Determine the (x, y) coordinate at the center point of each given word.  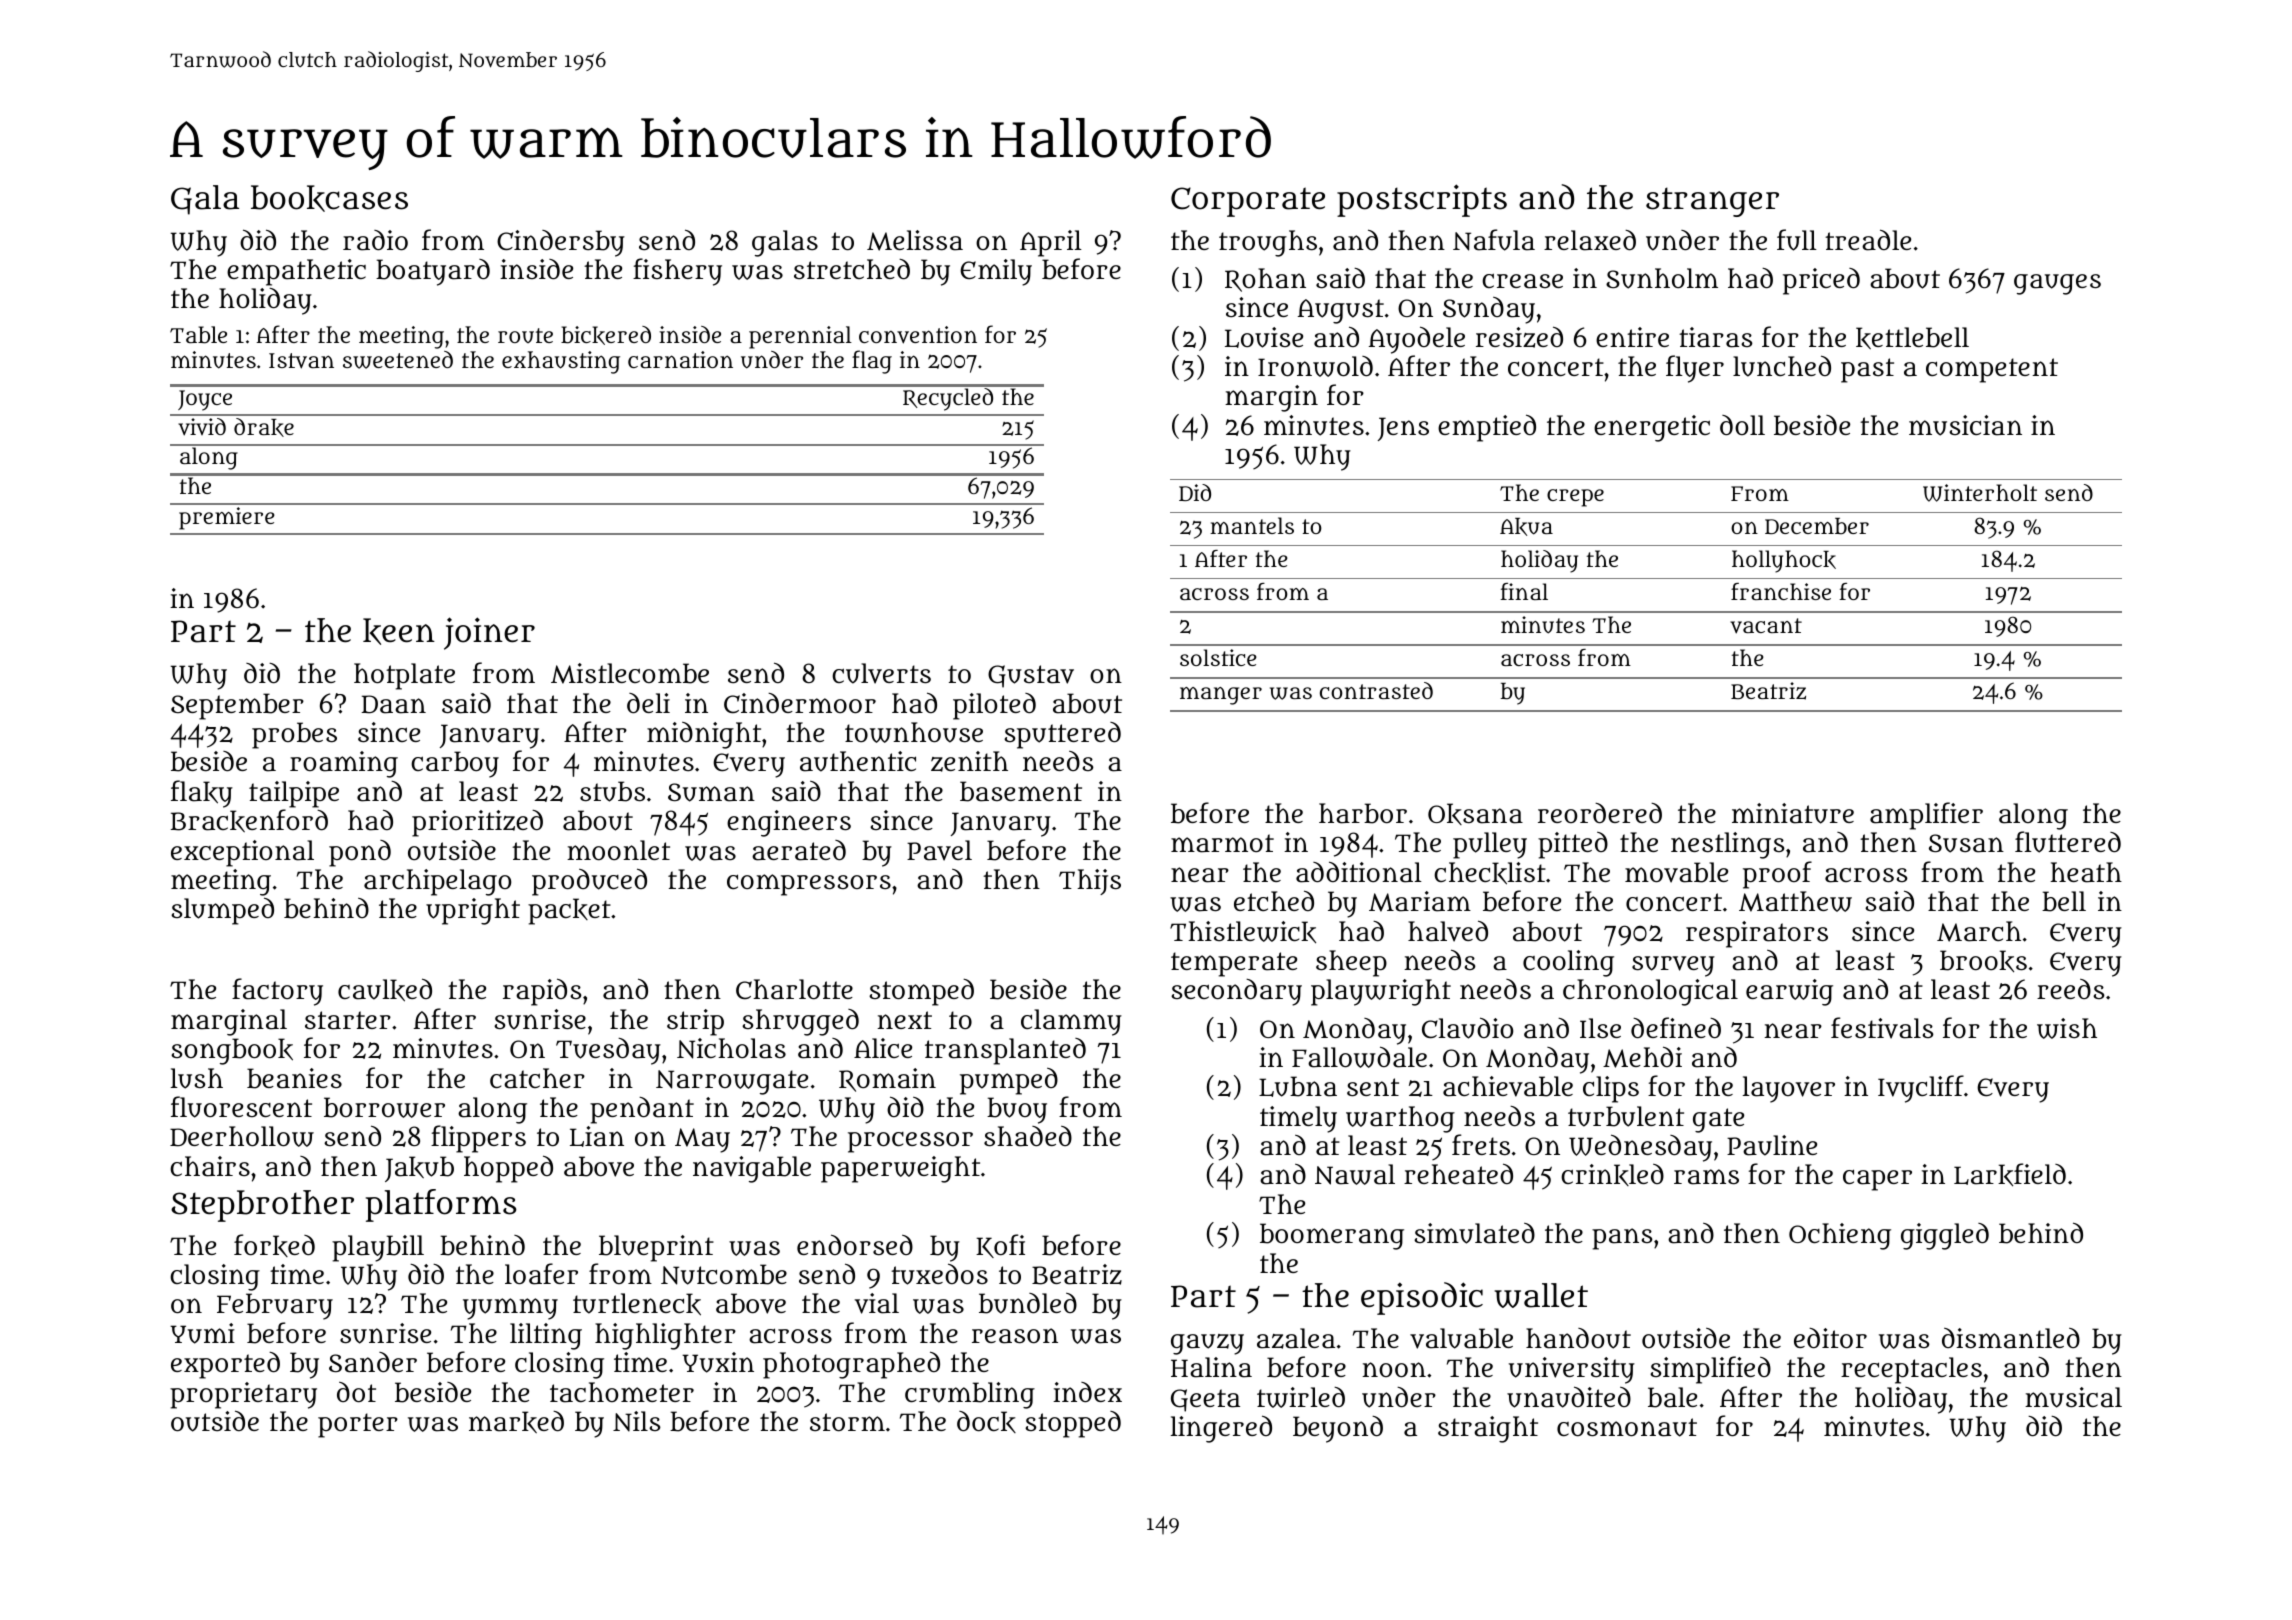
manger (1221, 696)
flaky (202, 794)
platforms (441, 1205)
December (1817, 526)
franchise (1781, 591)
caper (1877, 1180)
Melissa (915, 240)
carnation (680, 359)
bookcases (329, 198)
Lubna (1298, 1086)
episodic (1422, 1298)
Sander (373, 1362)
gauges (2057, 284)
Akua (1526, 527)
